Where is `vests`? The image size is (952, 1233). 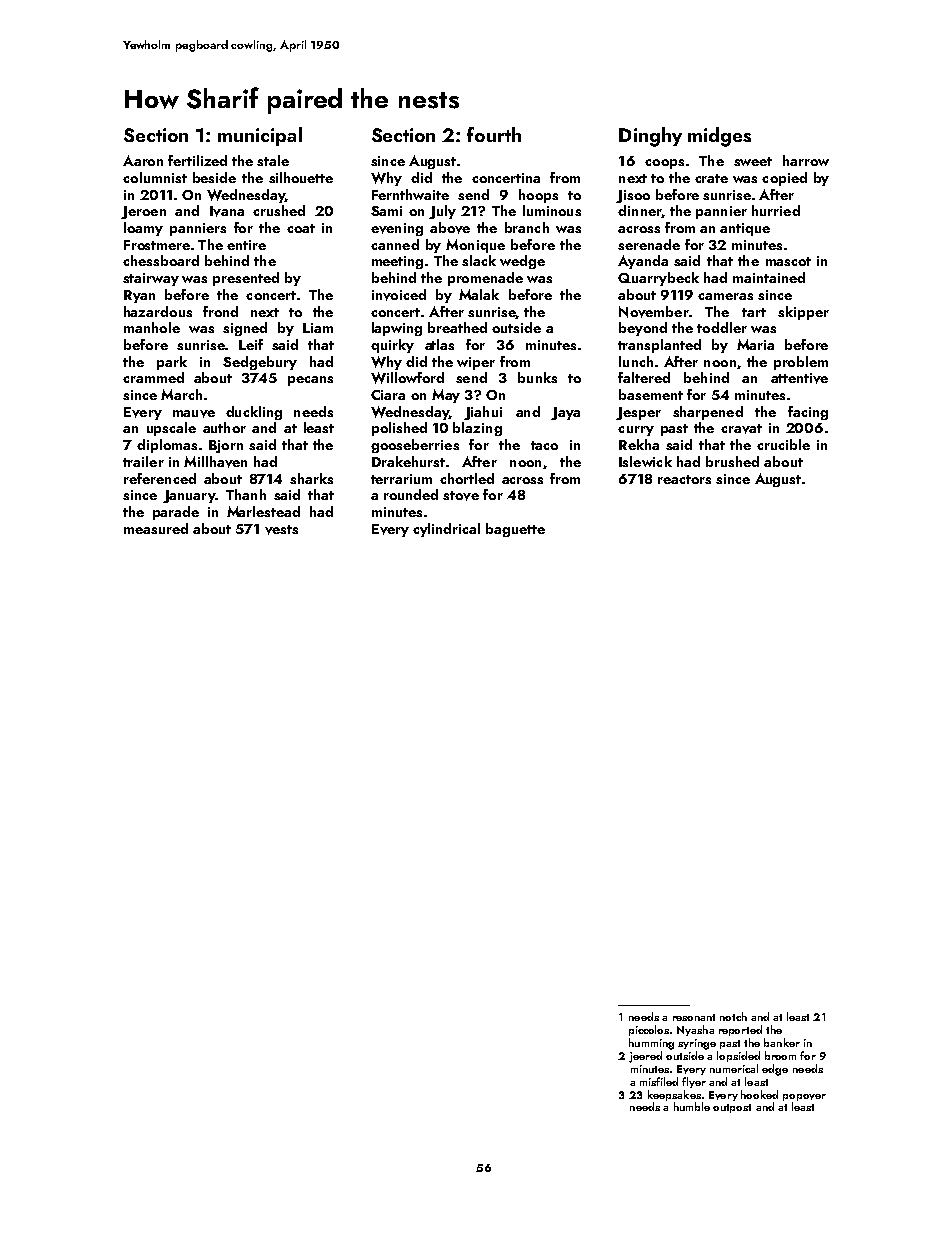 vests is located at coordinates (281, 530).
